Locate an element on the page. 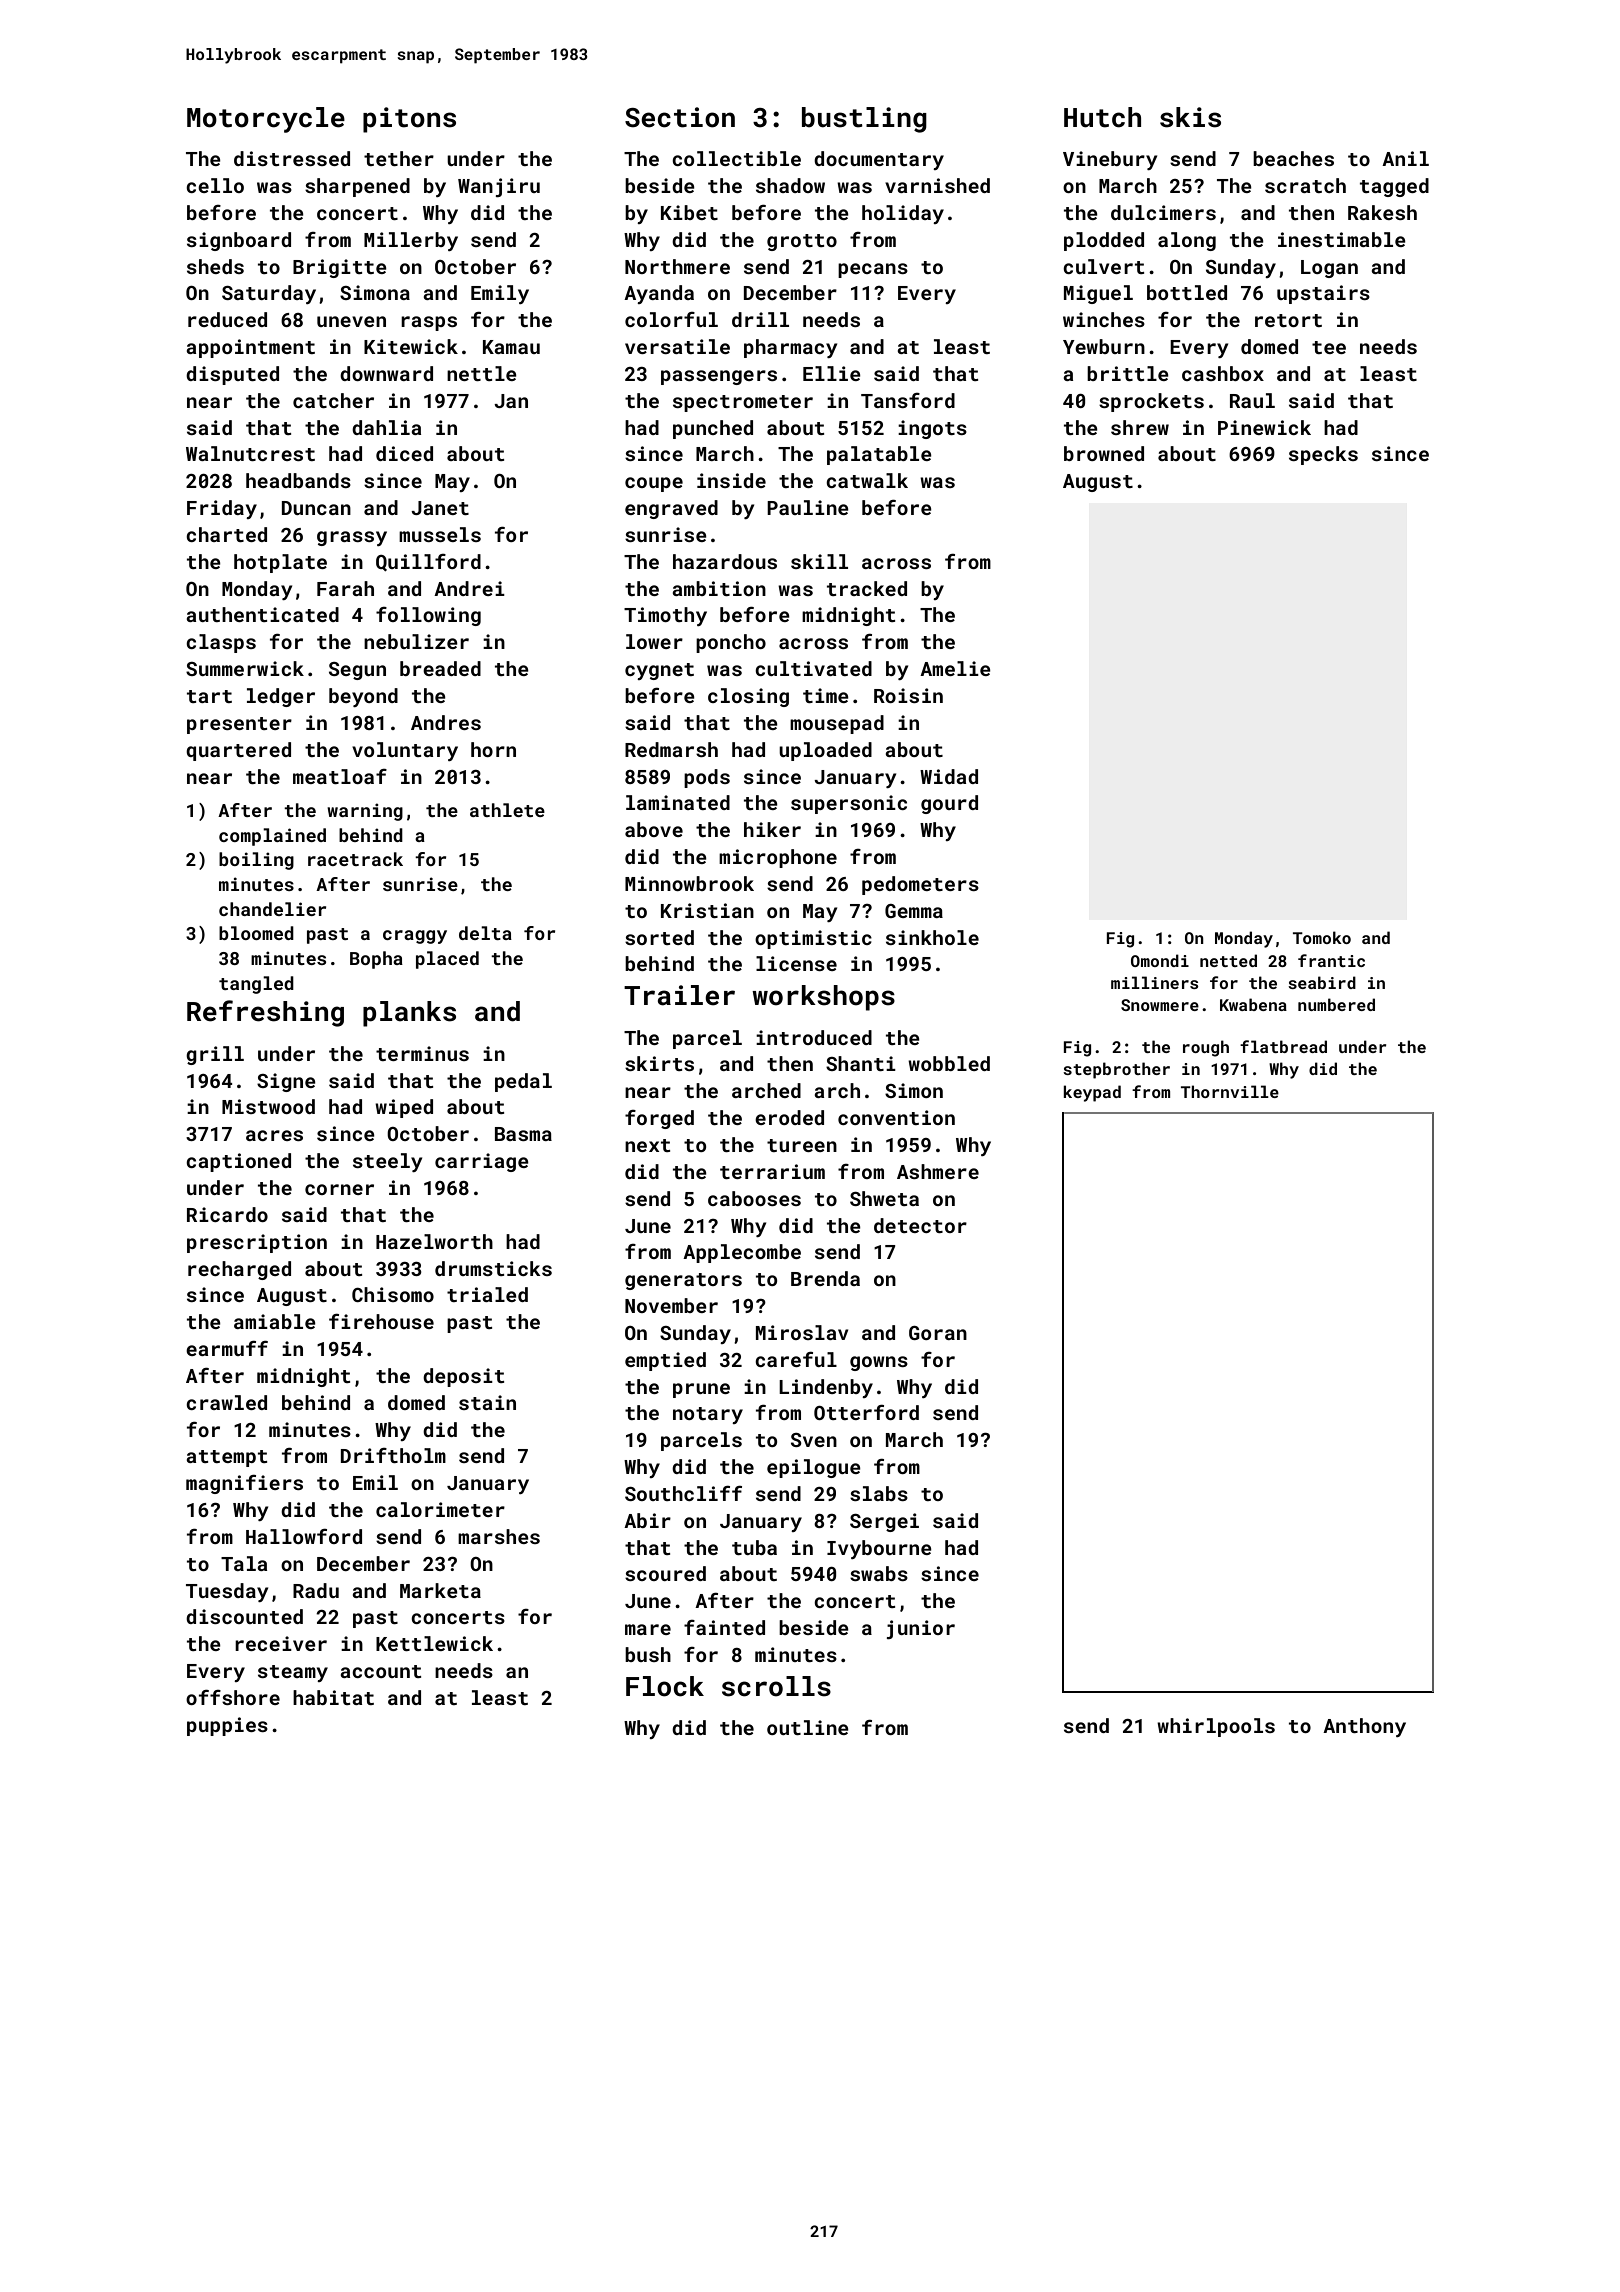  steely is located at coordinates (387, 1162).
